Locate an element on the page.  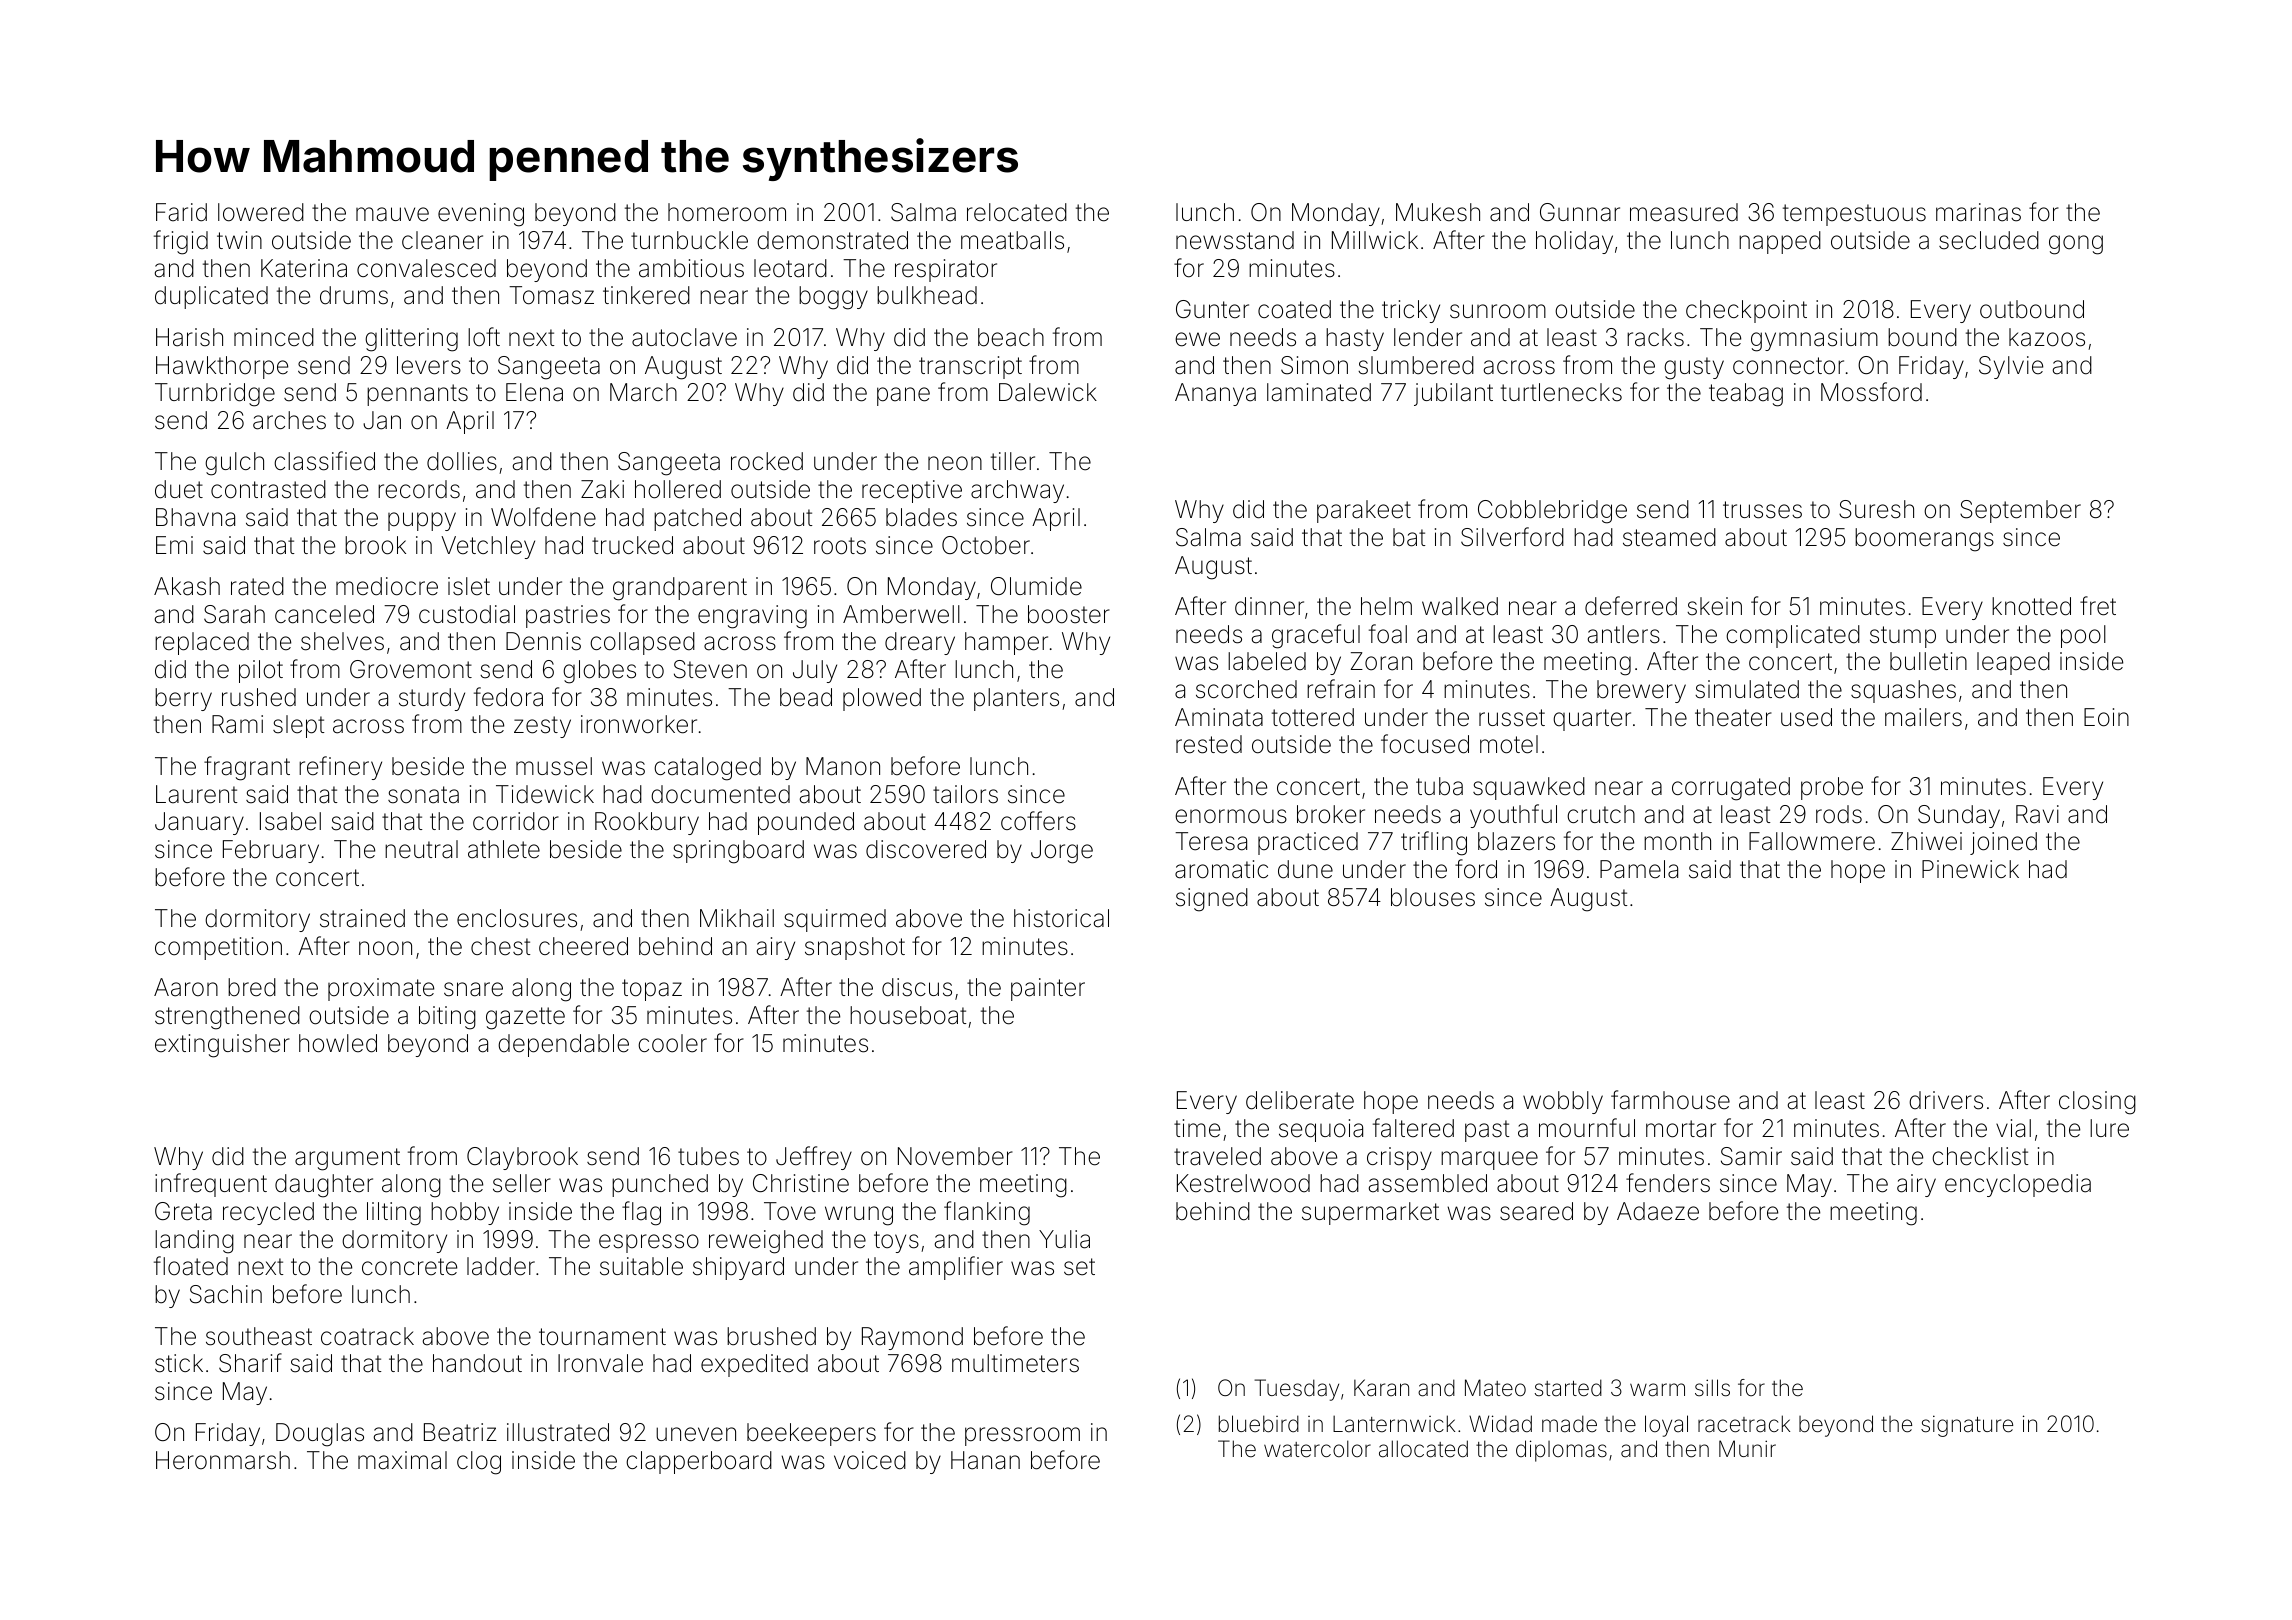
Karan is located at coordinates (1381, 1387).
